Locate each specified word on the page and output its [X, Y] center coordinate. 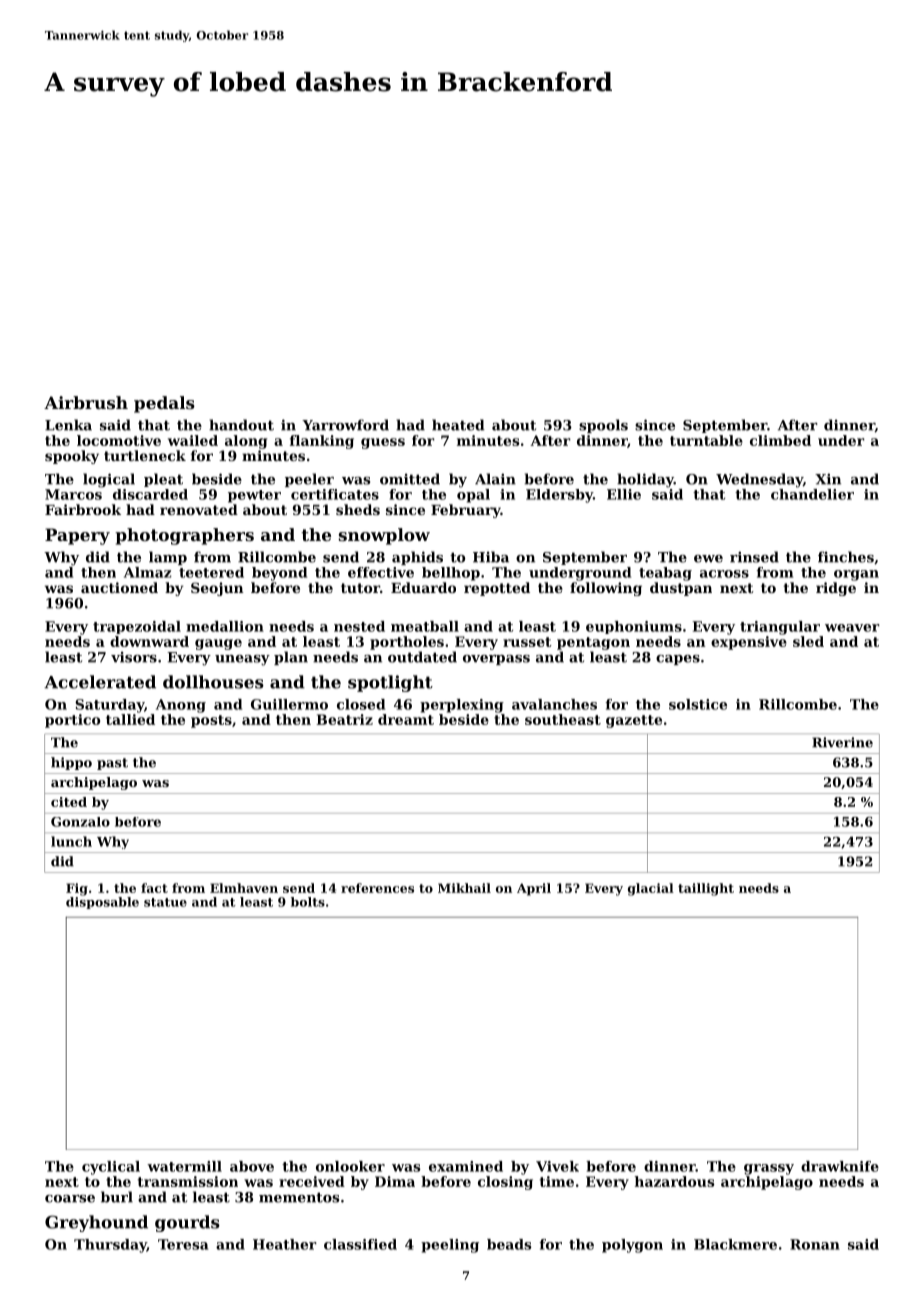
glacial [651, 889]
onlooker [350, 1166]
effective [381, 572]
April [534, 889]
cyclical [111, 1168]
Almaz [147, 572]
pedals [164, 404]
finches [846, 557]
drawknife [840, 1166]
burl [117, 1197]
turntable [706, 440]
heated [458, 425]
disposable [102, 903]
